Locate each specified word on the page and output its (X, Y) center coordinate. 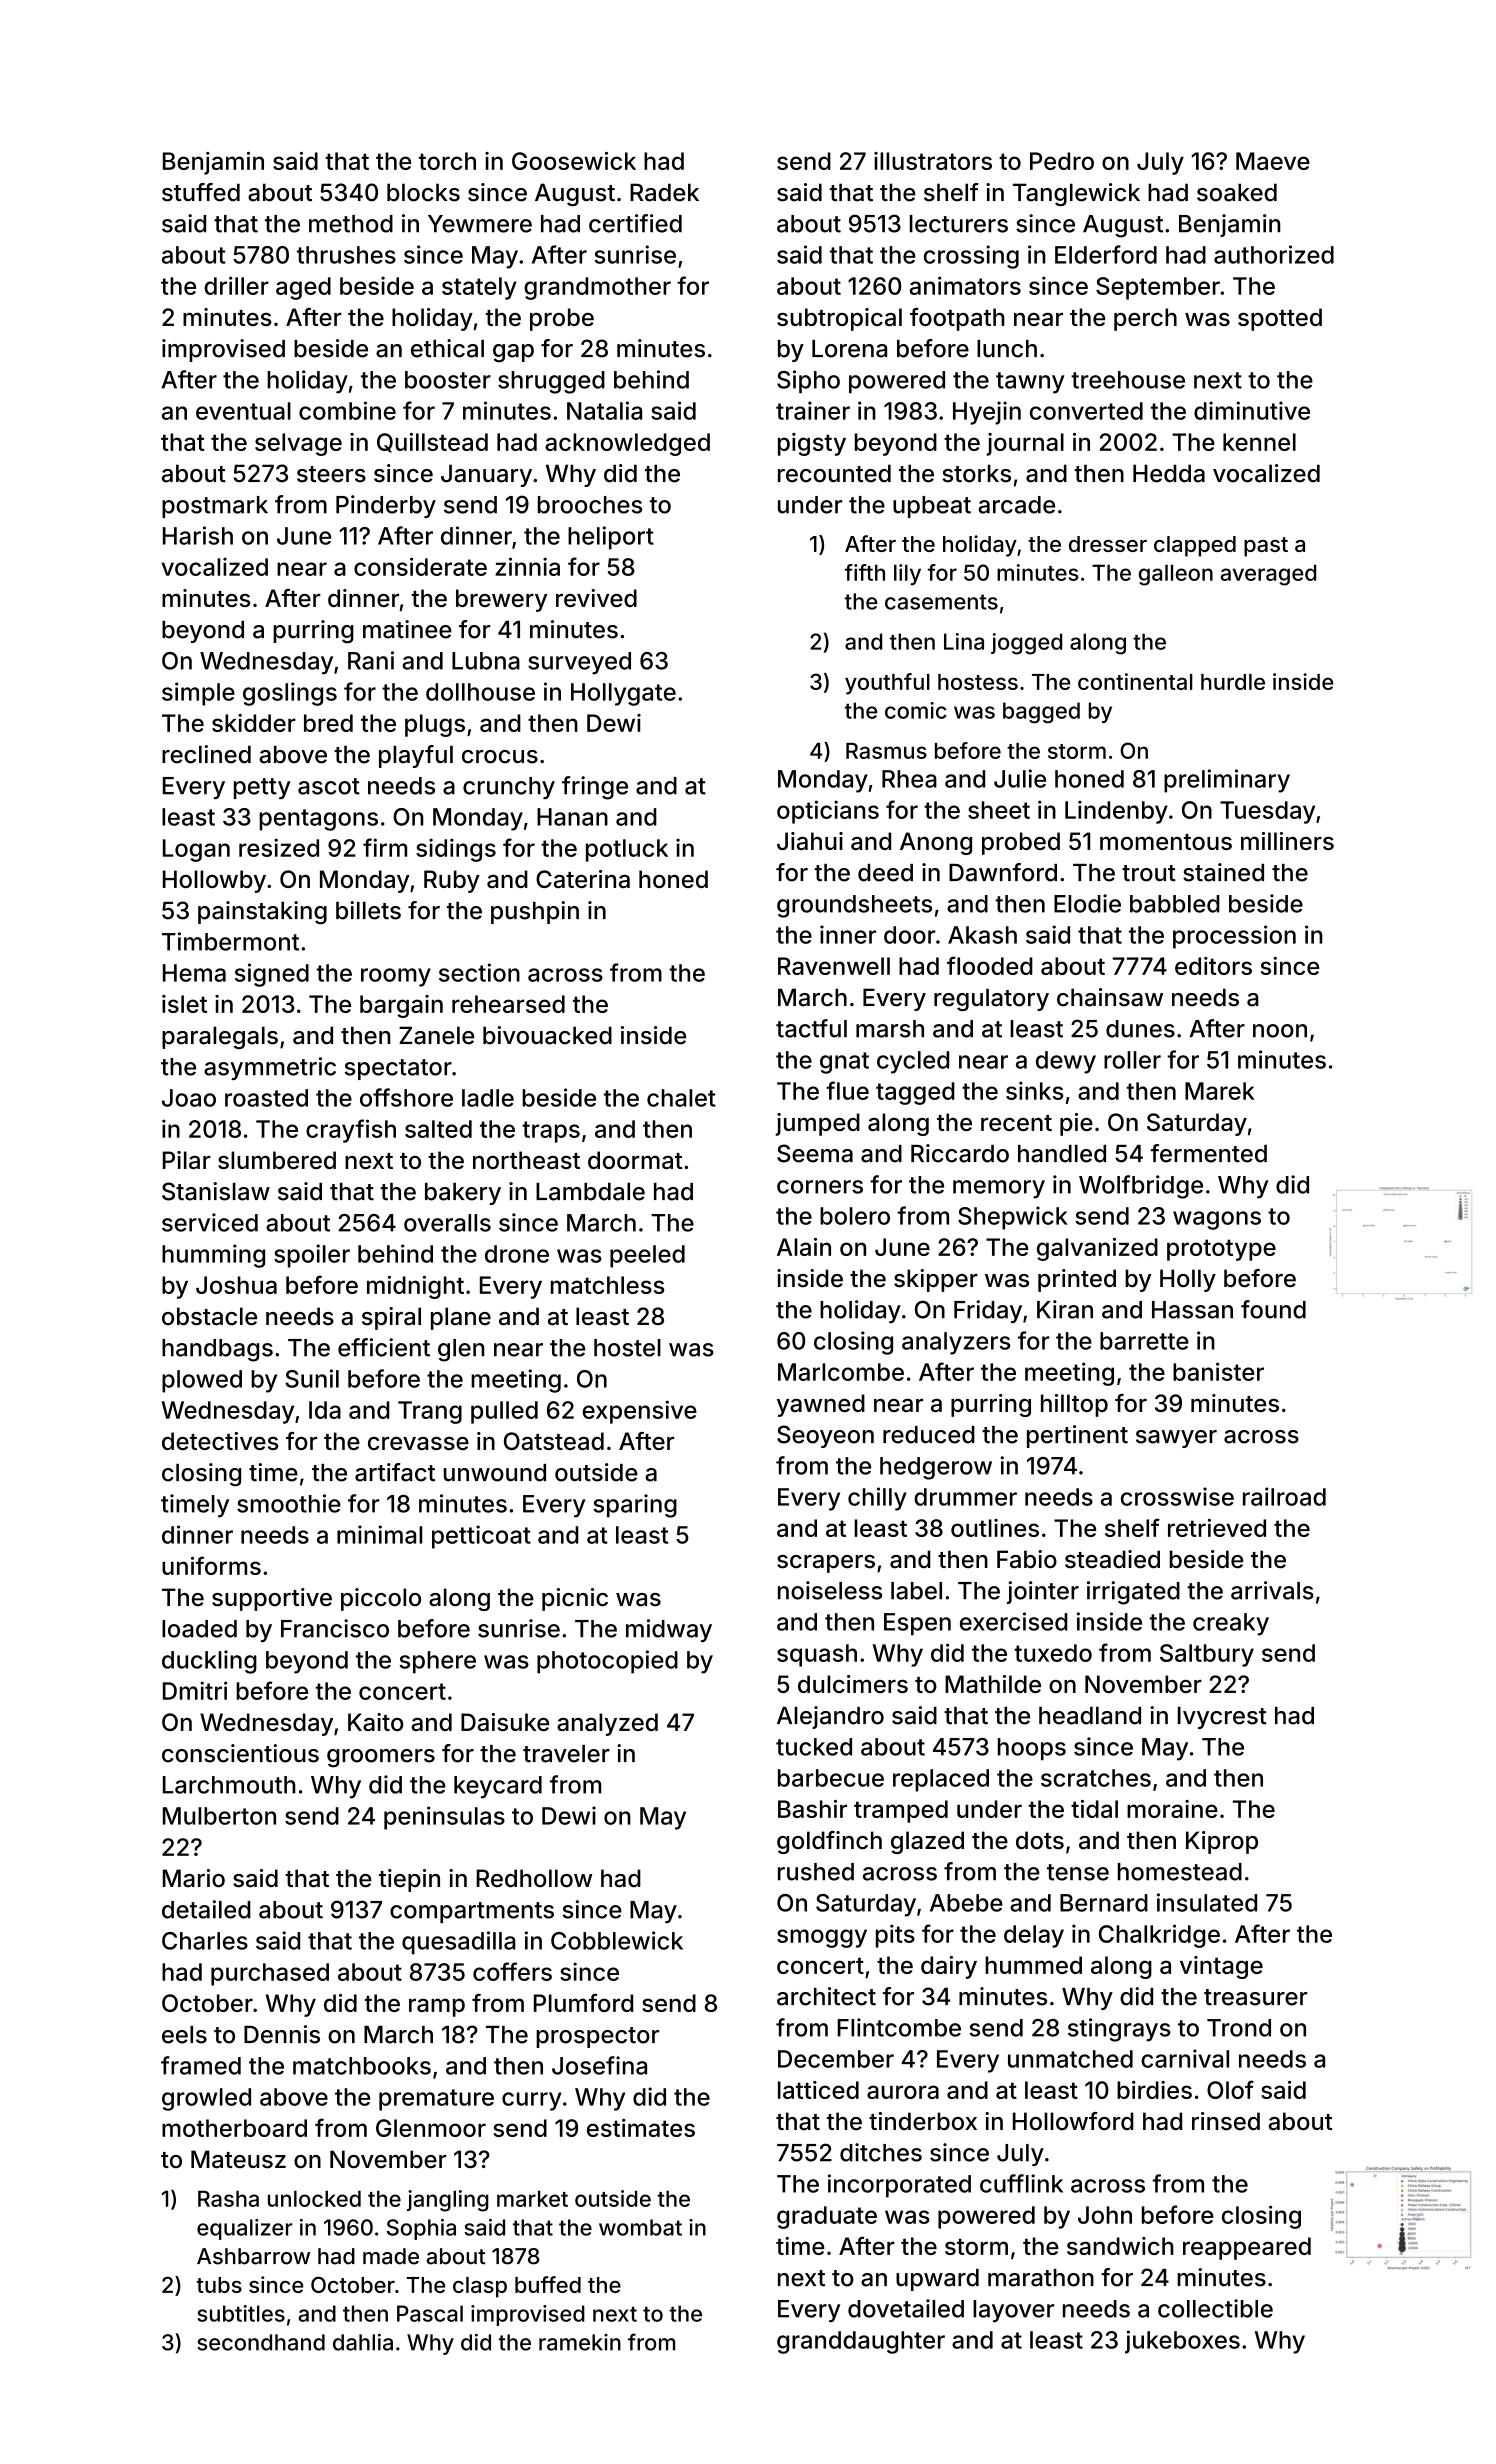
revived (596, 598)
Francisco (335, 1628)
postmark (215, 507)
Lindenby (1116, 812)
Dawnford (1003, 872)
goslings (290, 694)
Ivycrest (1222, 1718)
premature (436, 2100)
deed (885, 873)
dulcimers (853, 1684)
